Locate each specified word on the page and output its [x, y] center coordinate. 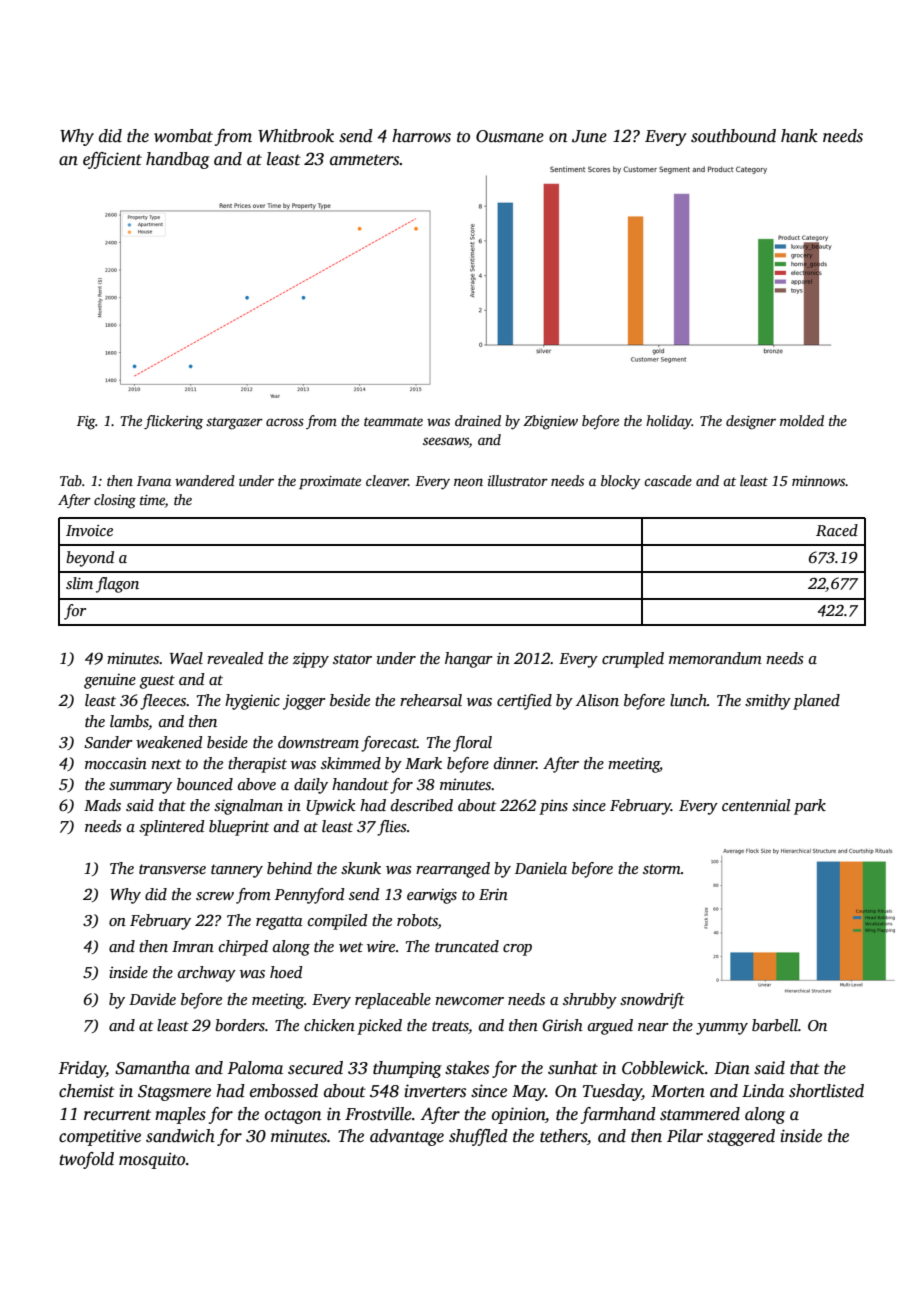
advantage [407, 1137]
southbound [733, 136]
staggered [741, 1137]
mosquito [152, 1160]
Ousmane [510, 136]
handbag [178, 160]
